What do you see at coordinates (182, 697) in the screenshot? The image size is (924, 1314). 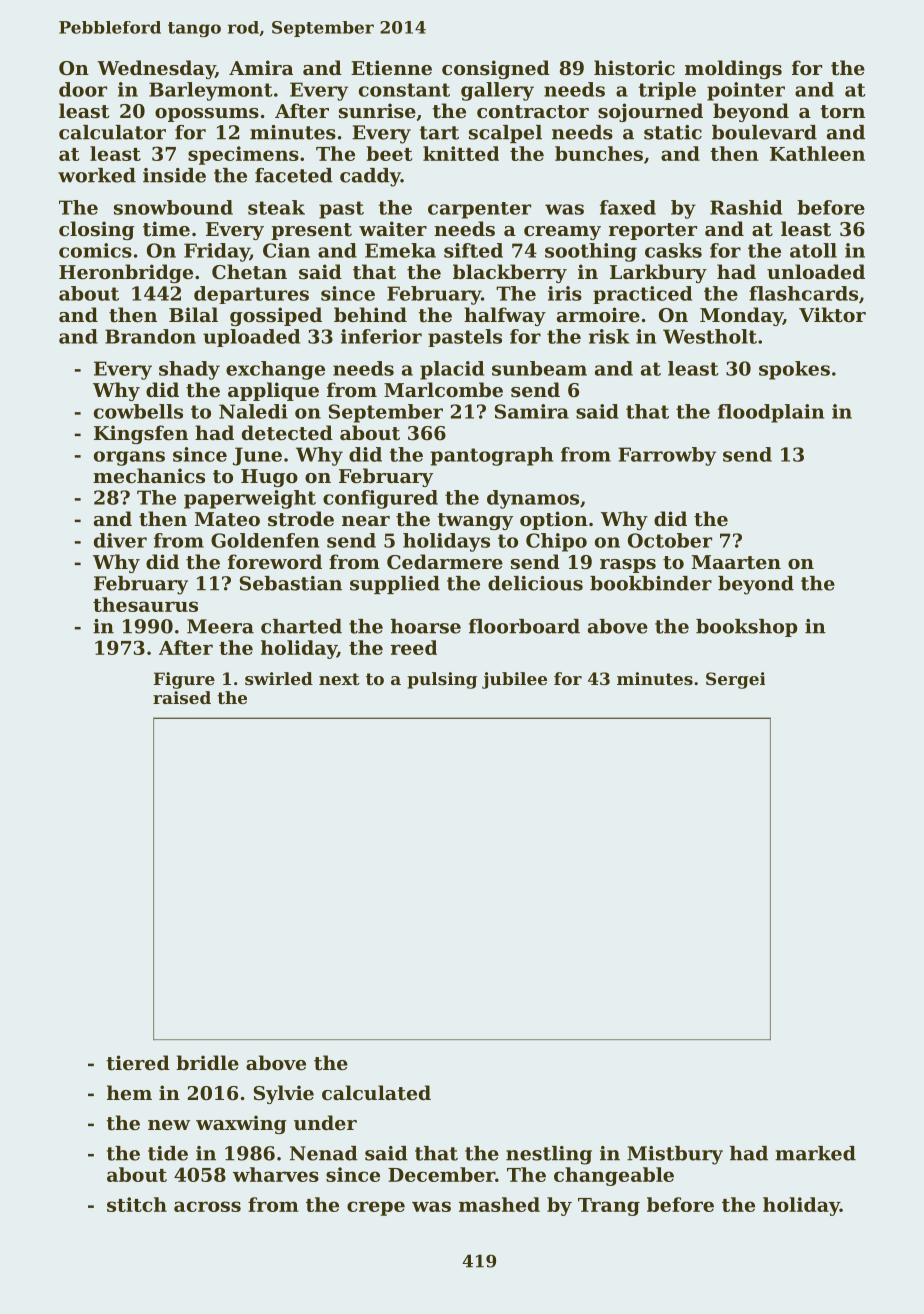 I see `raised` at bounding box center [182, 697].
